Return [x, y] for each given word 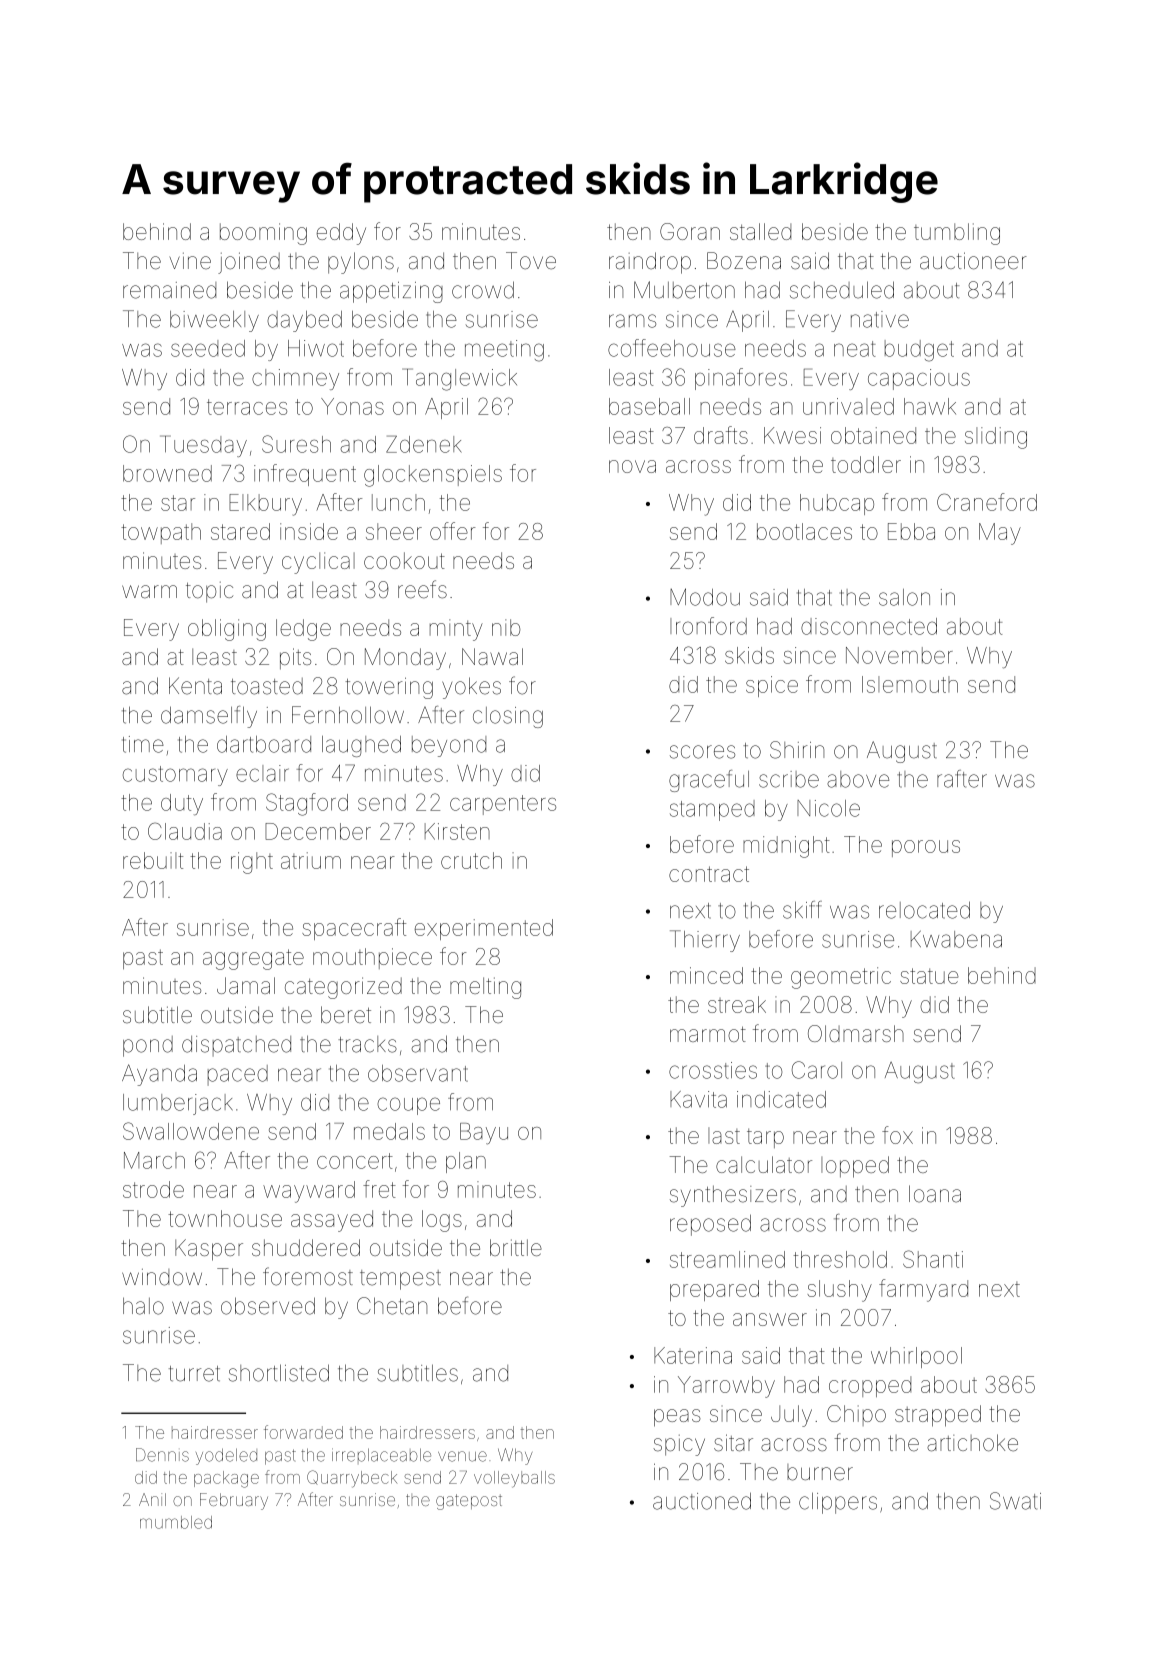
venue [462, 1456]
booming [263, 234]
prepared [714, 1290]
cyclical [318, 563]
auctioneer [973, 261]
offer [453, 531]
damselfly [209, 717]
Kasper [209, 1250]
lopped [855, 1167]
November [899, 655]
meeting [504, 351]
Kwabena [956, 939]
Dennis [162, 1455]
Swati [1015, 1501]
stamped [712, 810]
